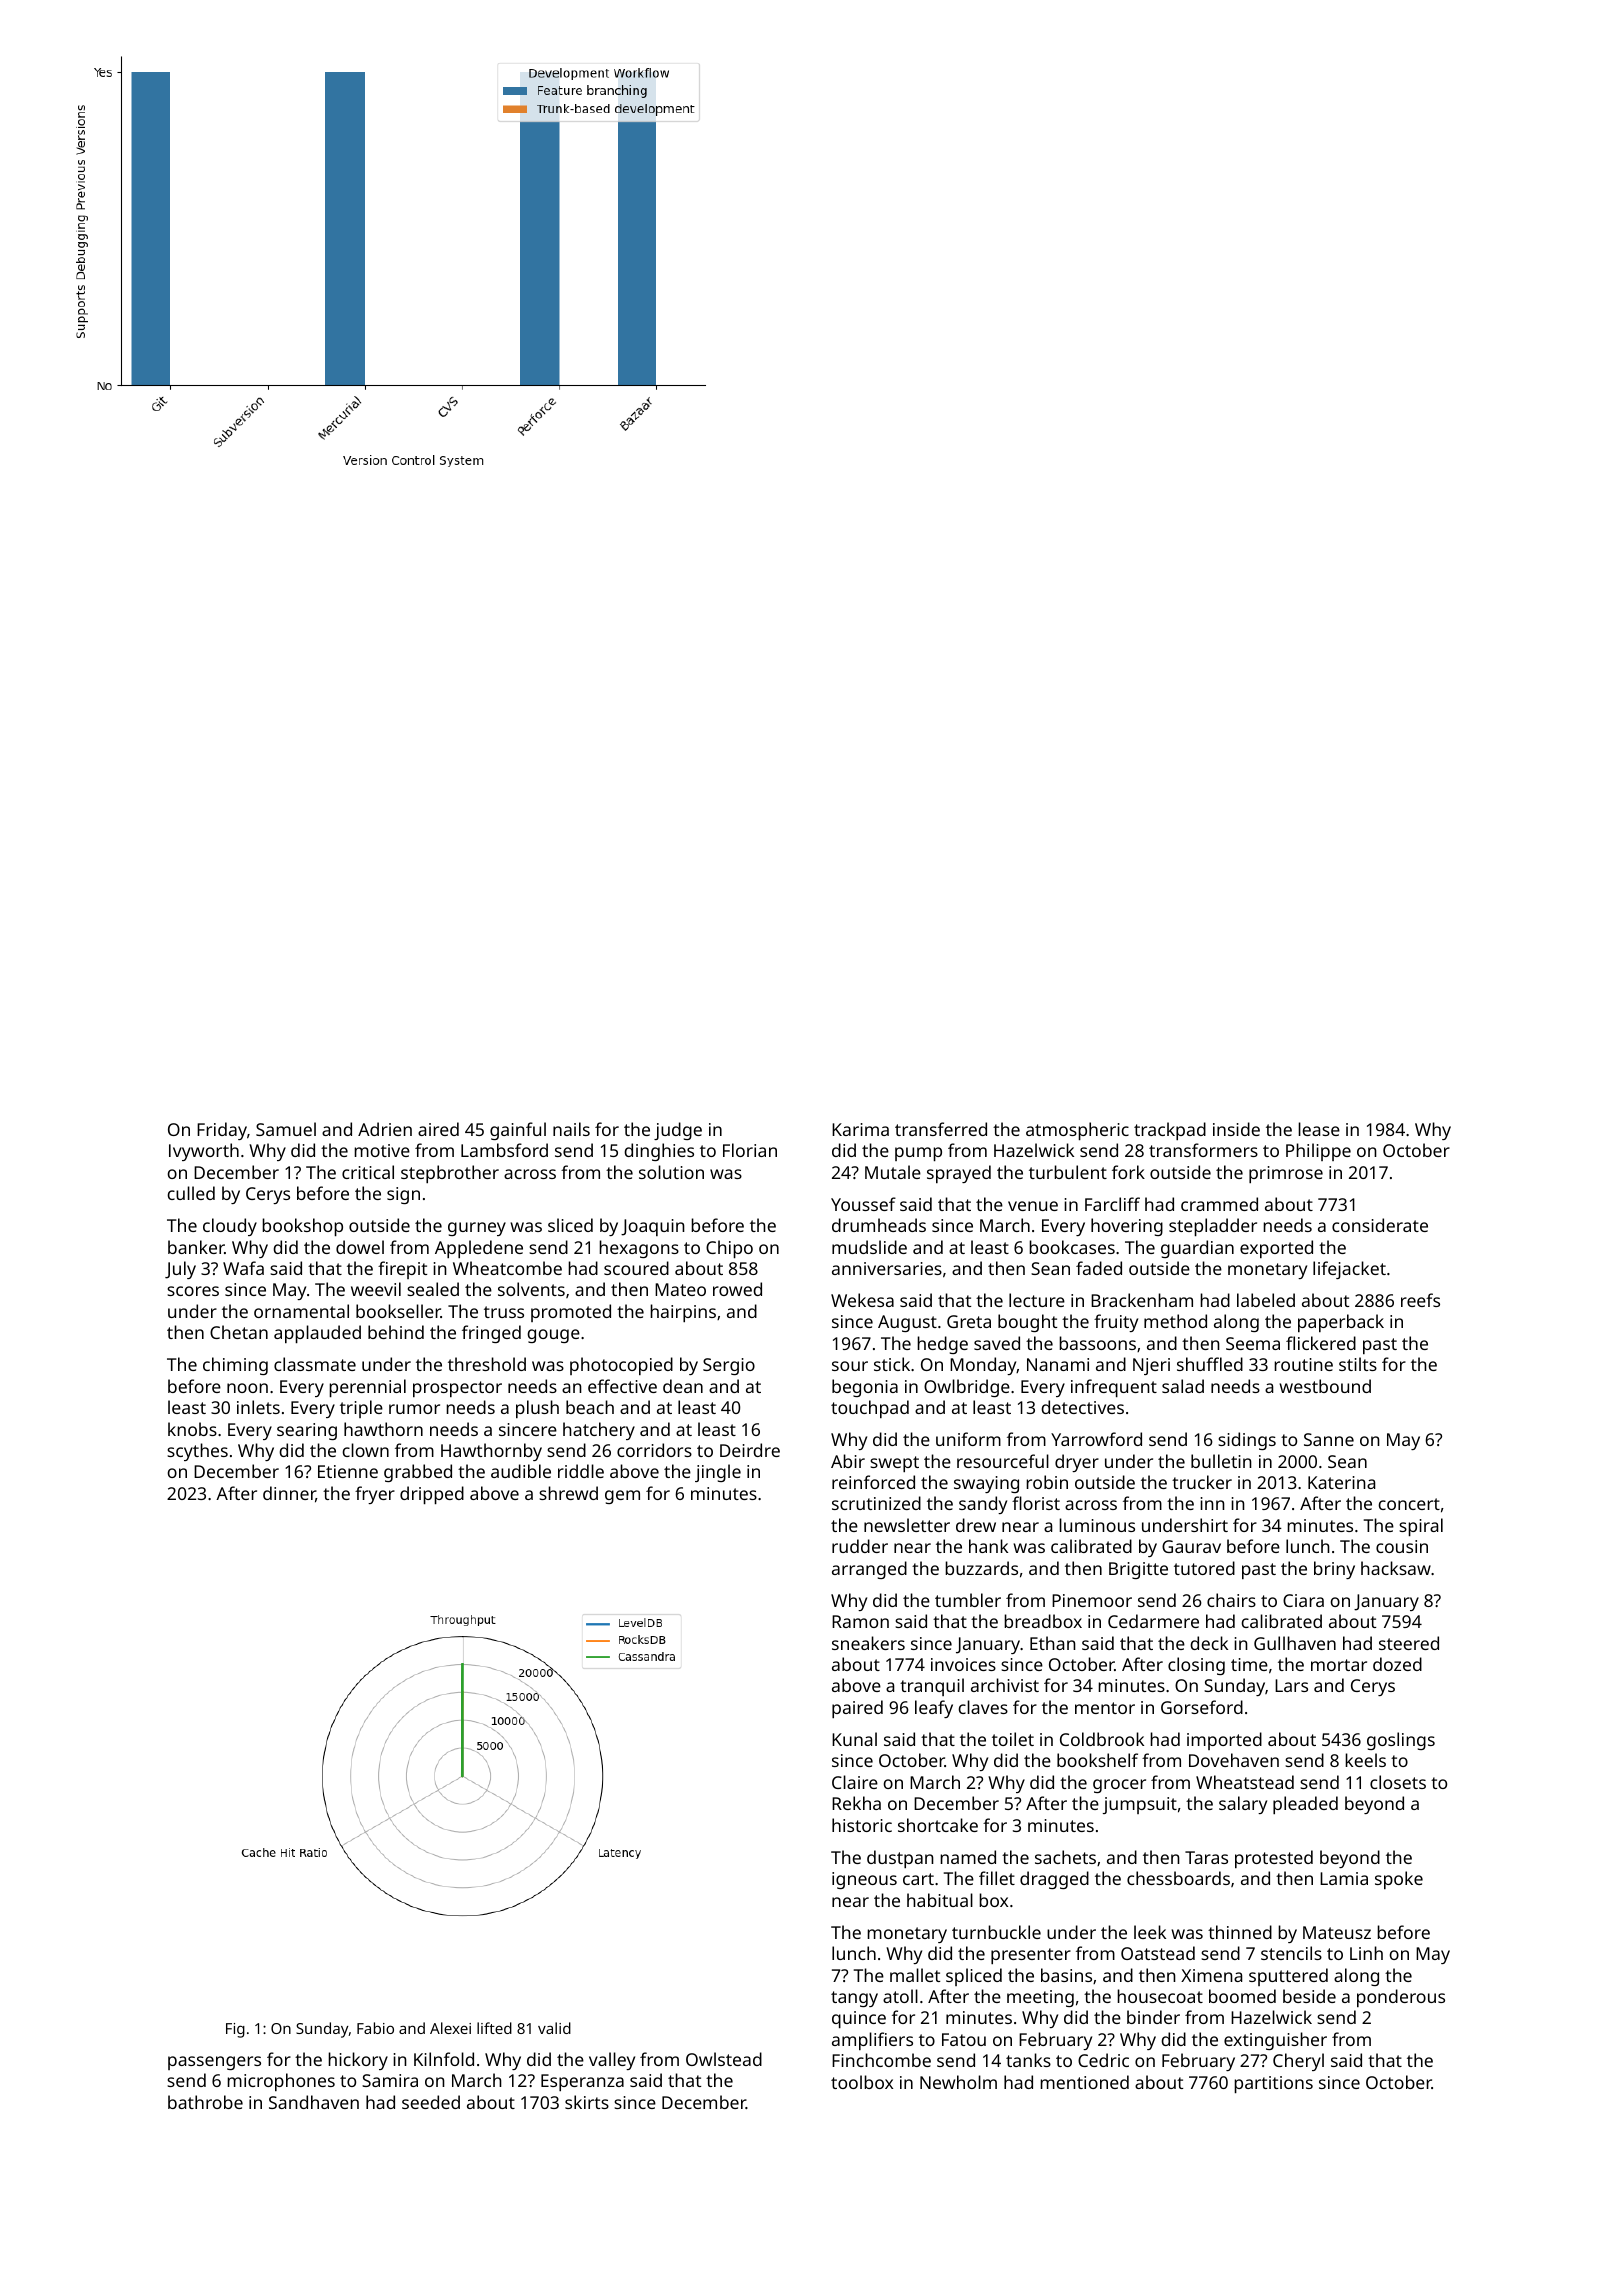 The width and height of the document is (1620, 2292). Describe the element at coordinates (860, 1621) in the document. I see `Ramon` at that location.
